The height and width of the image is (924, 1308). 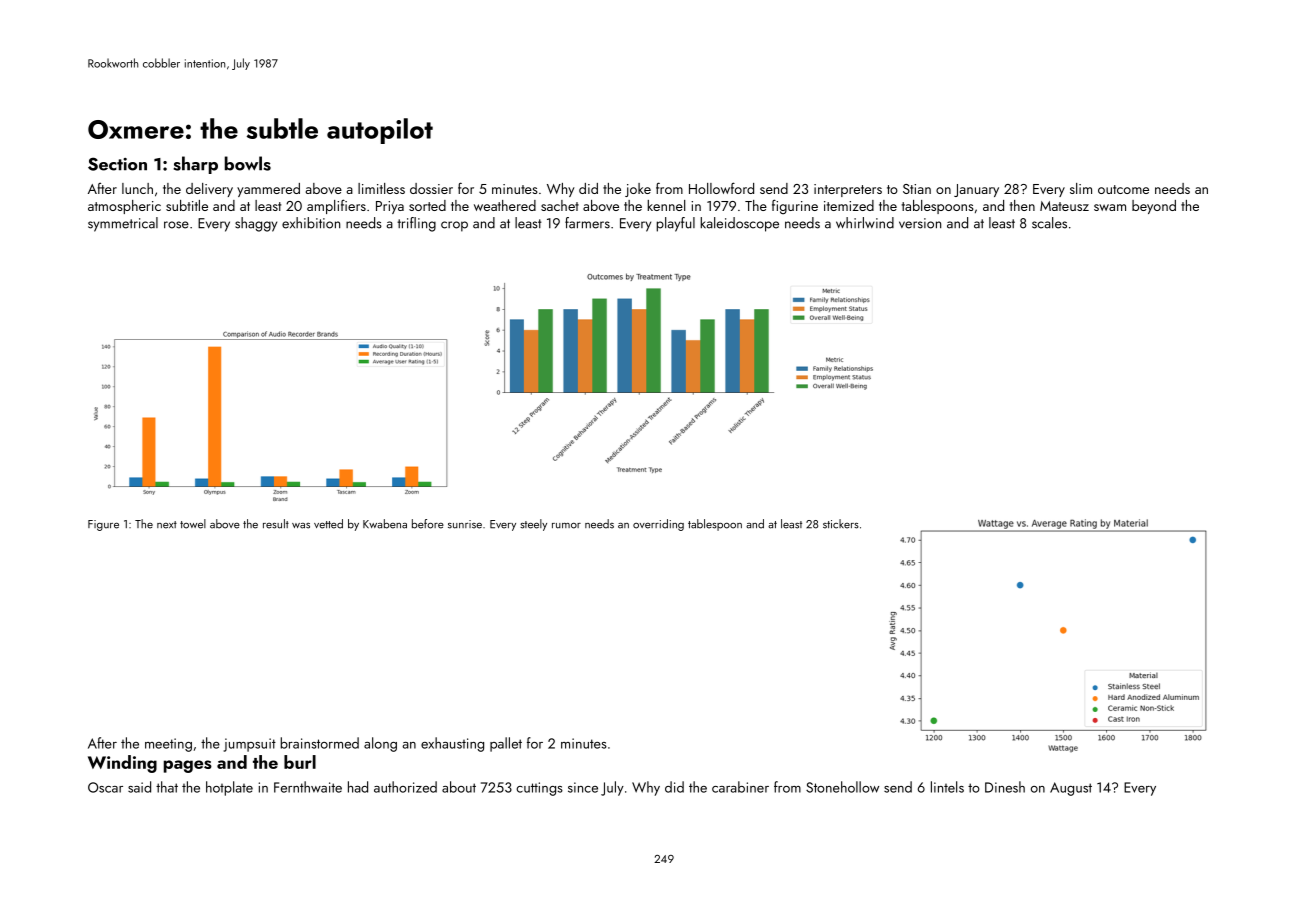 What do you see at coordinates (566, 526) in the image?
I see `rumor` at bounding box center [566, 526].
